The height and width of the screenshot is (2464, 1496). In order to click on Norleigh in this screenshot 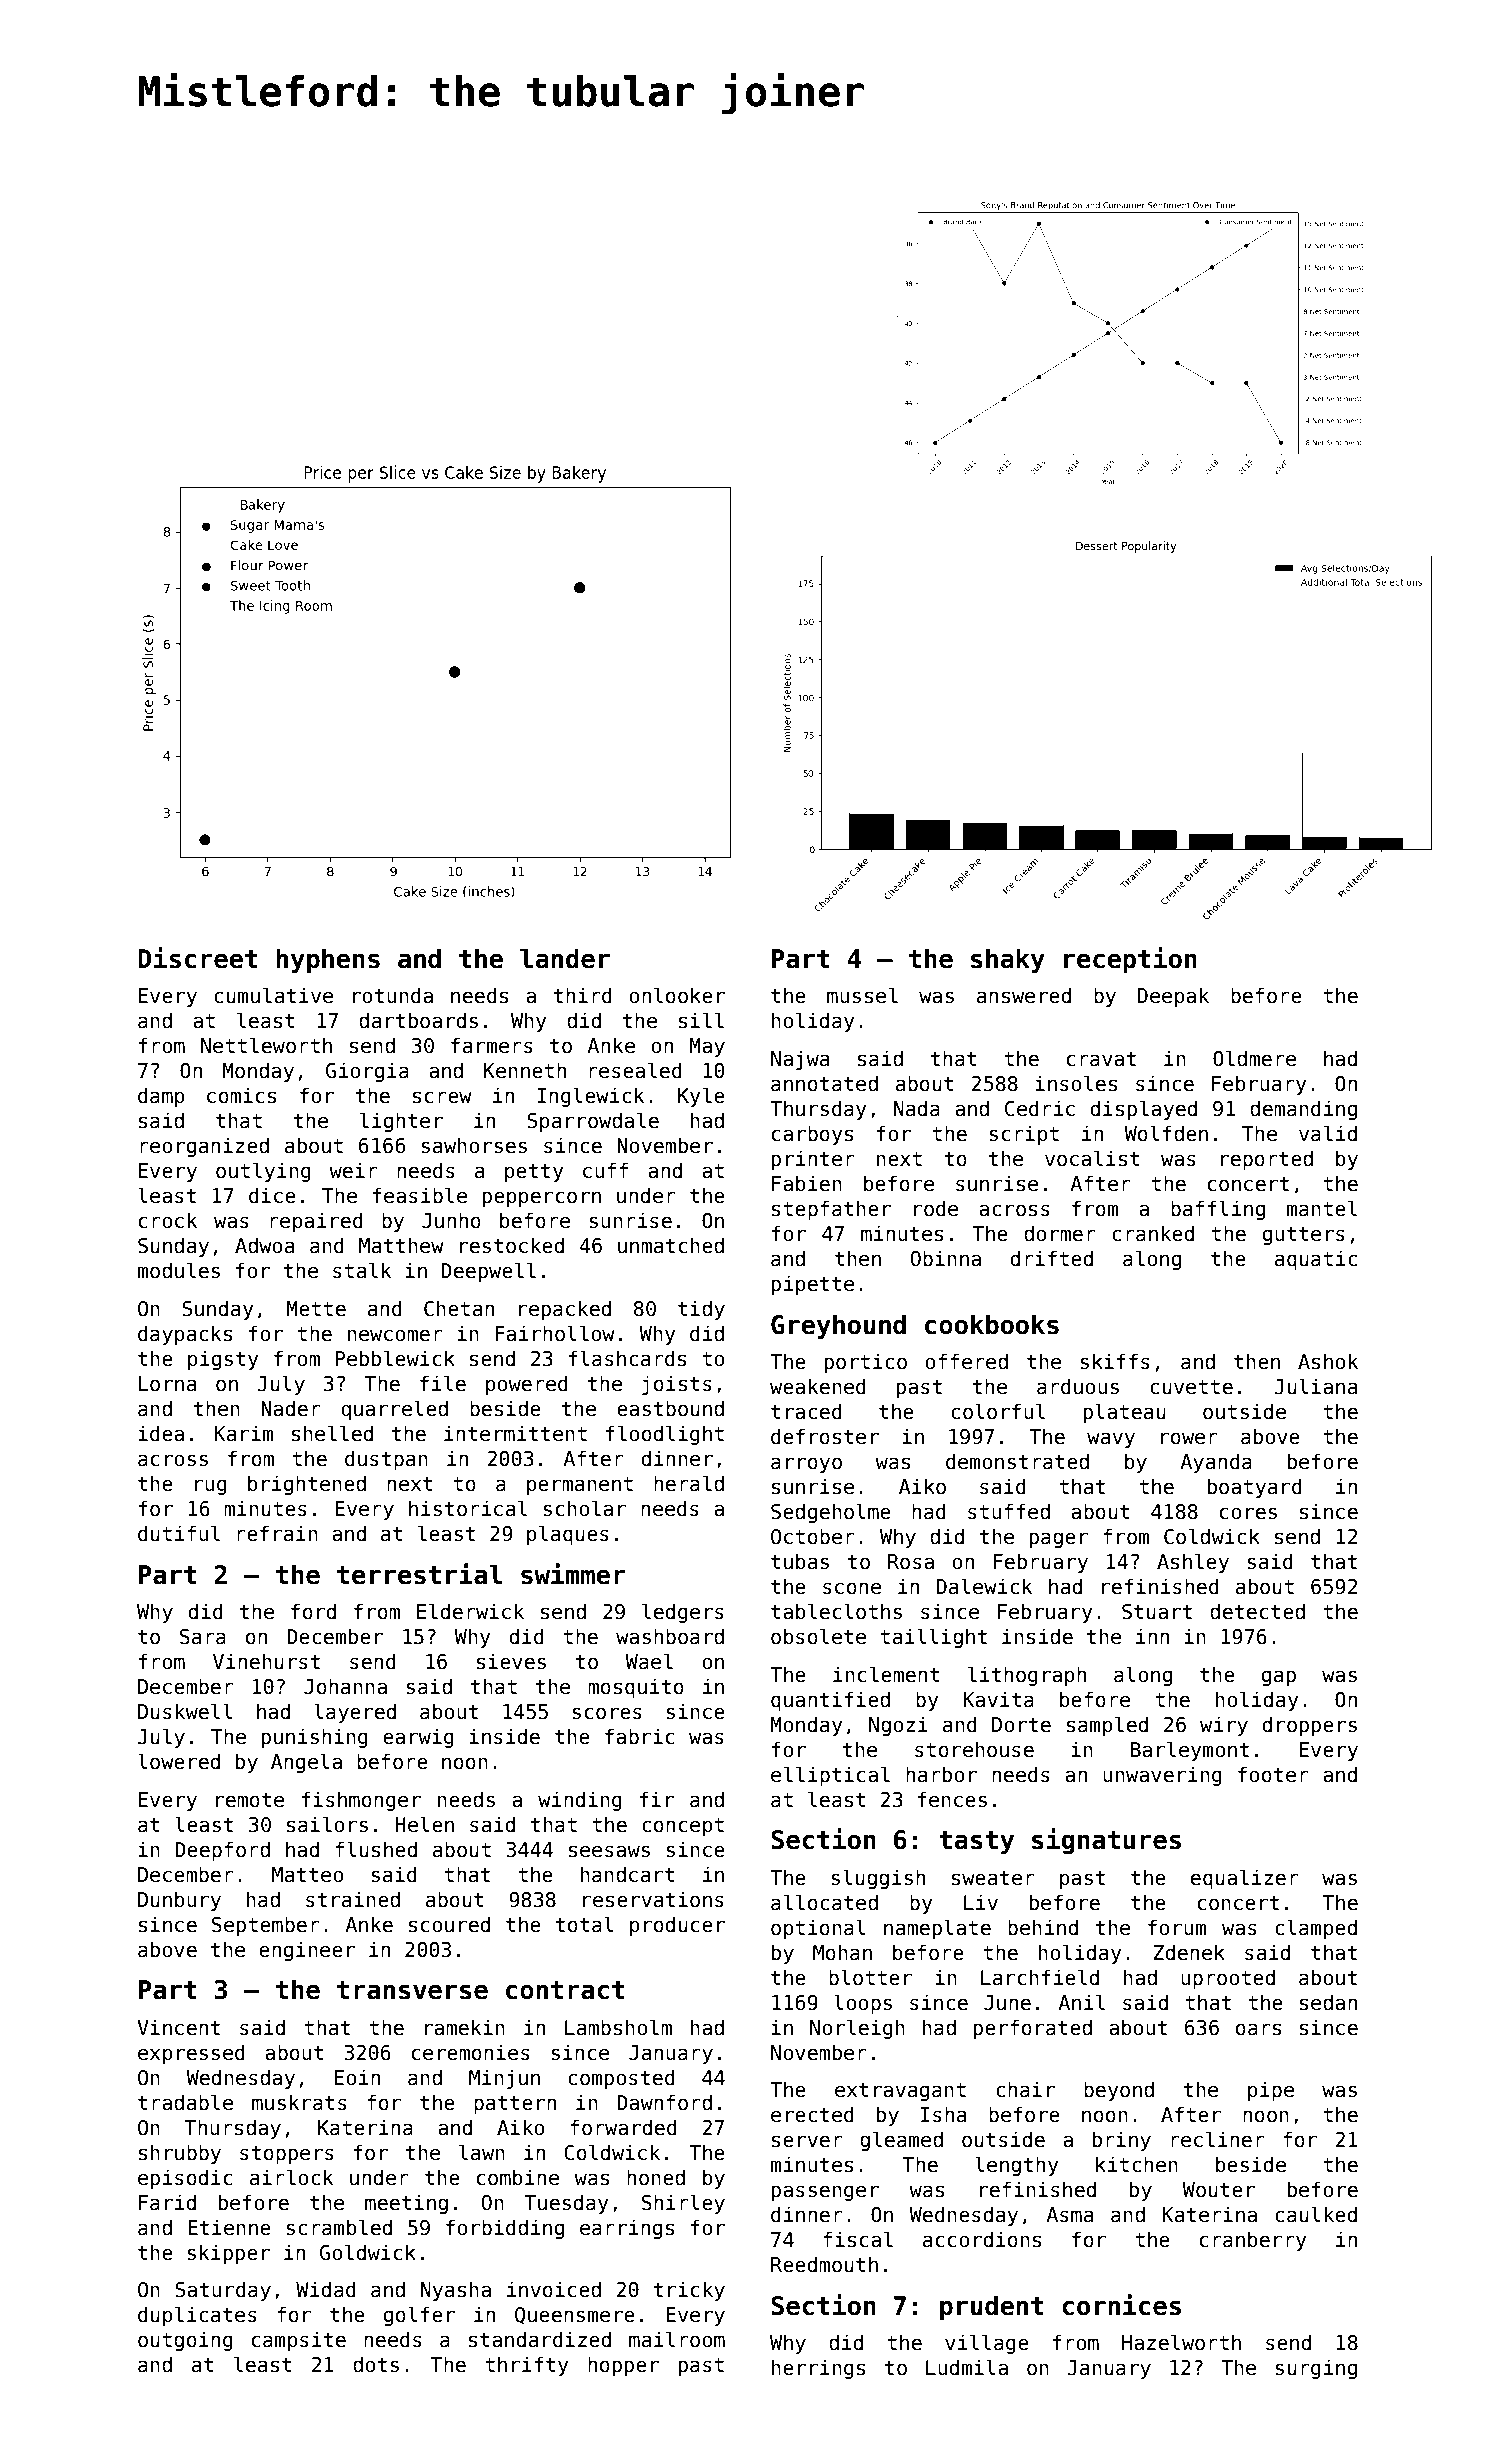, I will do `click(857, 2029)`.
